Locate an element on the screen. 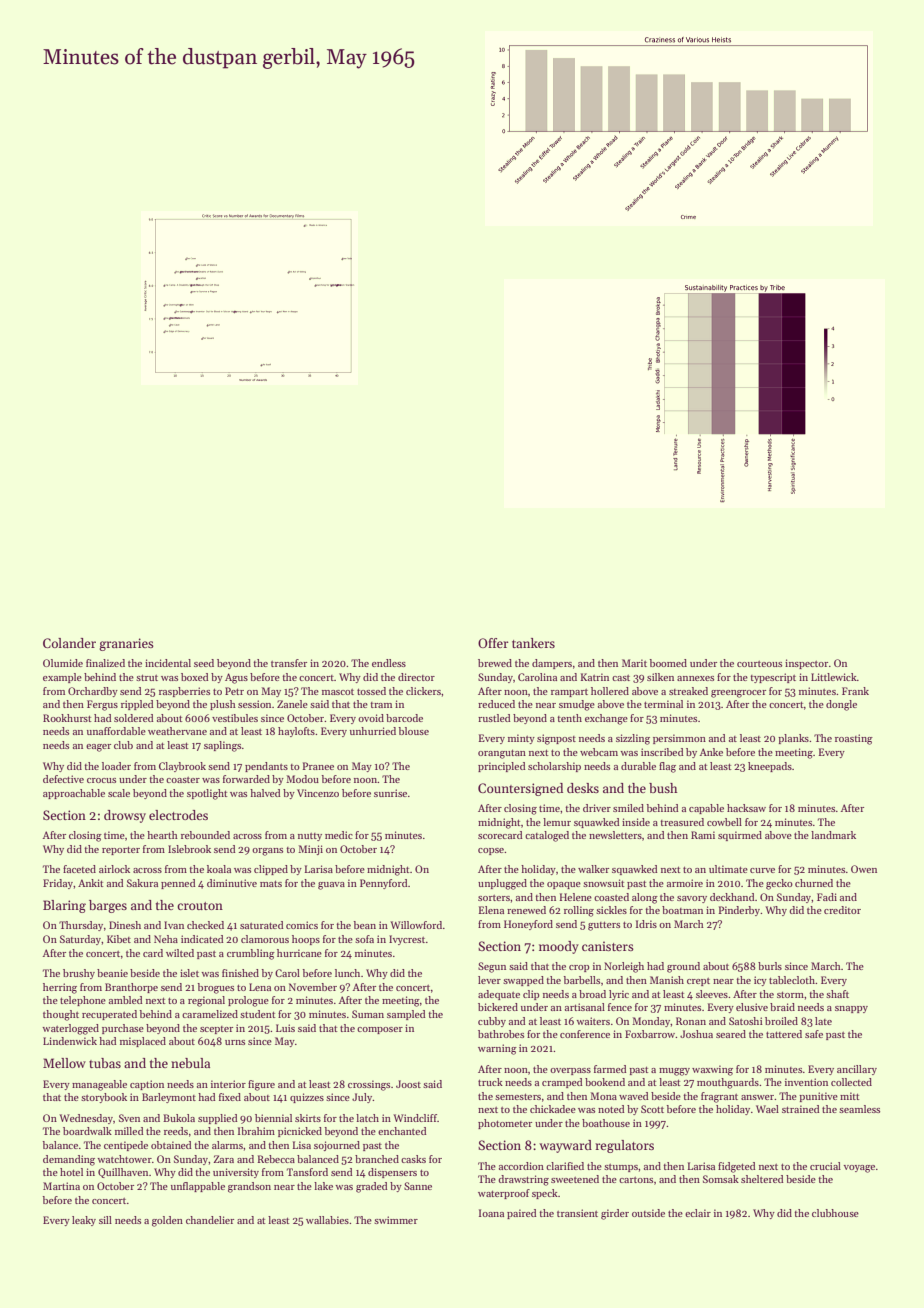 Image resolution: width=924 pixels, height=1308 pixels. faceted is located at coordinates (79, 869).
